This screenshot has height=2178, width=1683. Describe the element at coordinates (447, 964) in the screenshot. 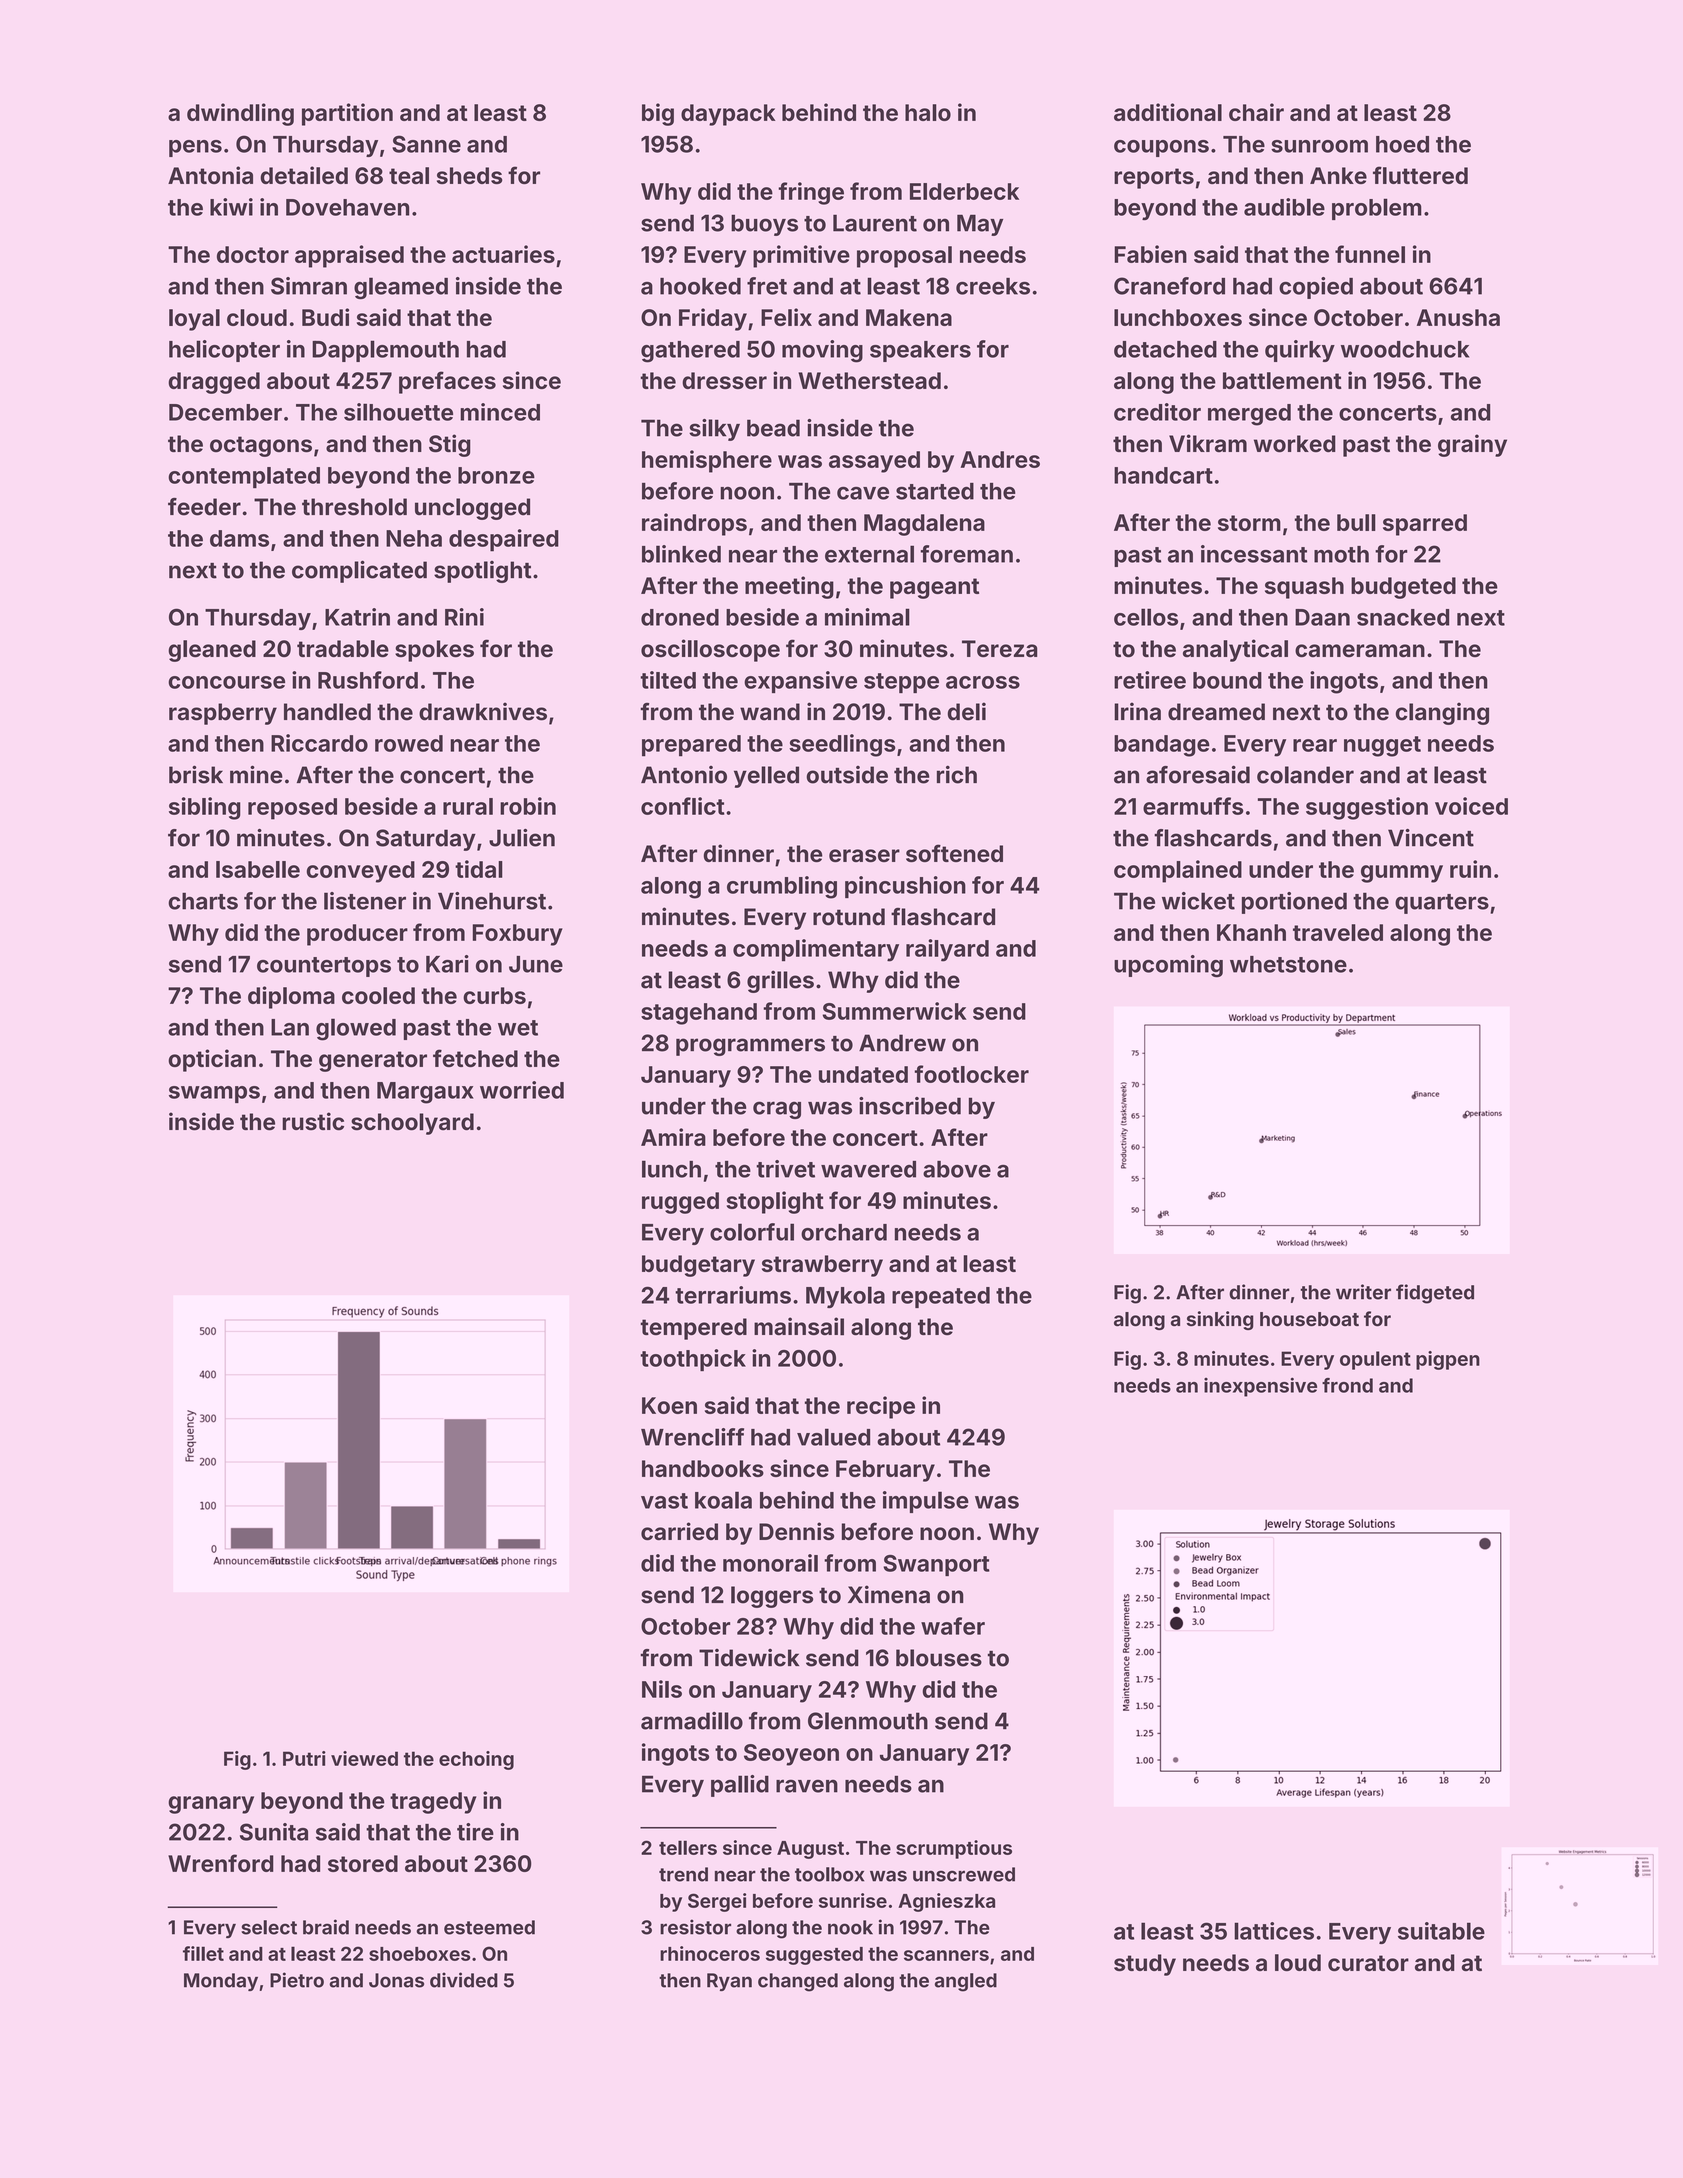

I see `Kari` at that location.
